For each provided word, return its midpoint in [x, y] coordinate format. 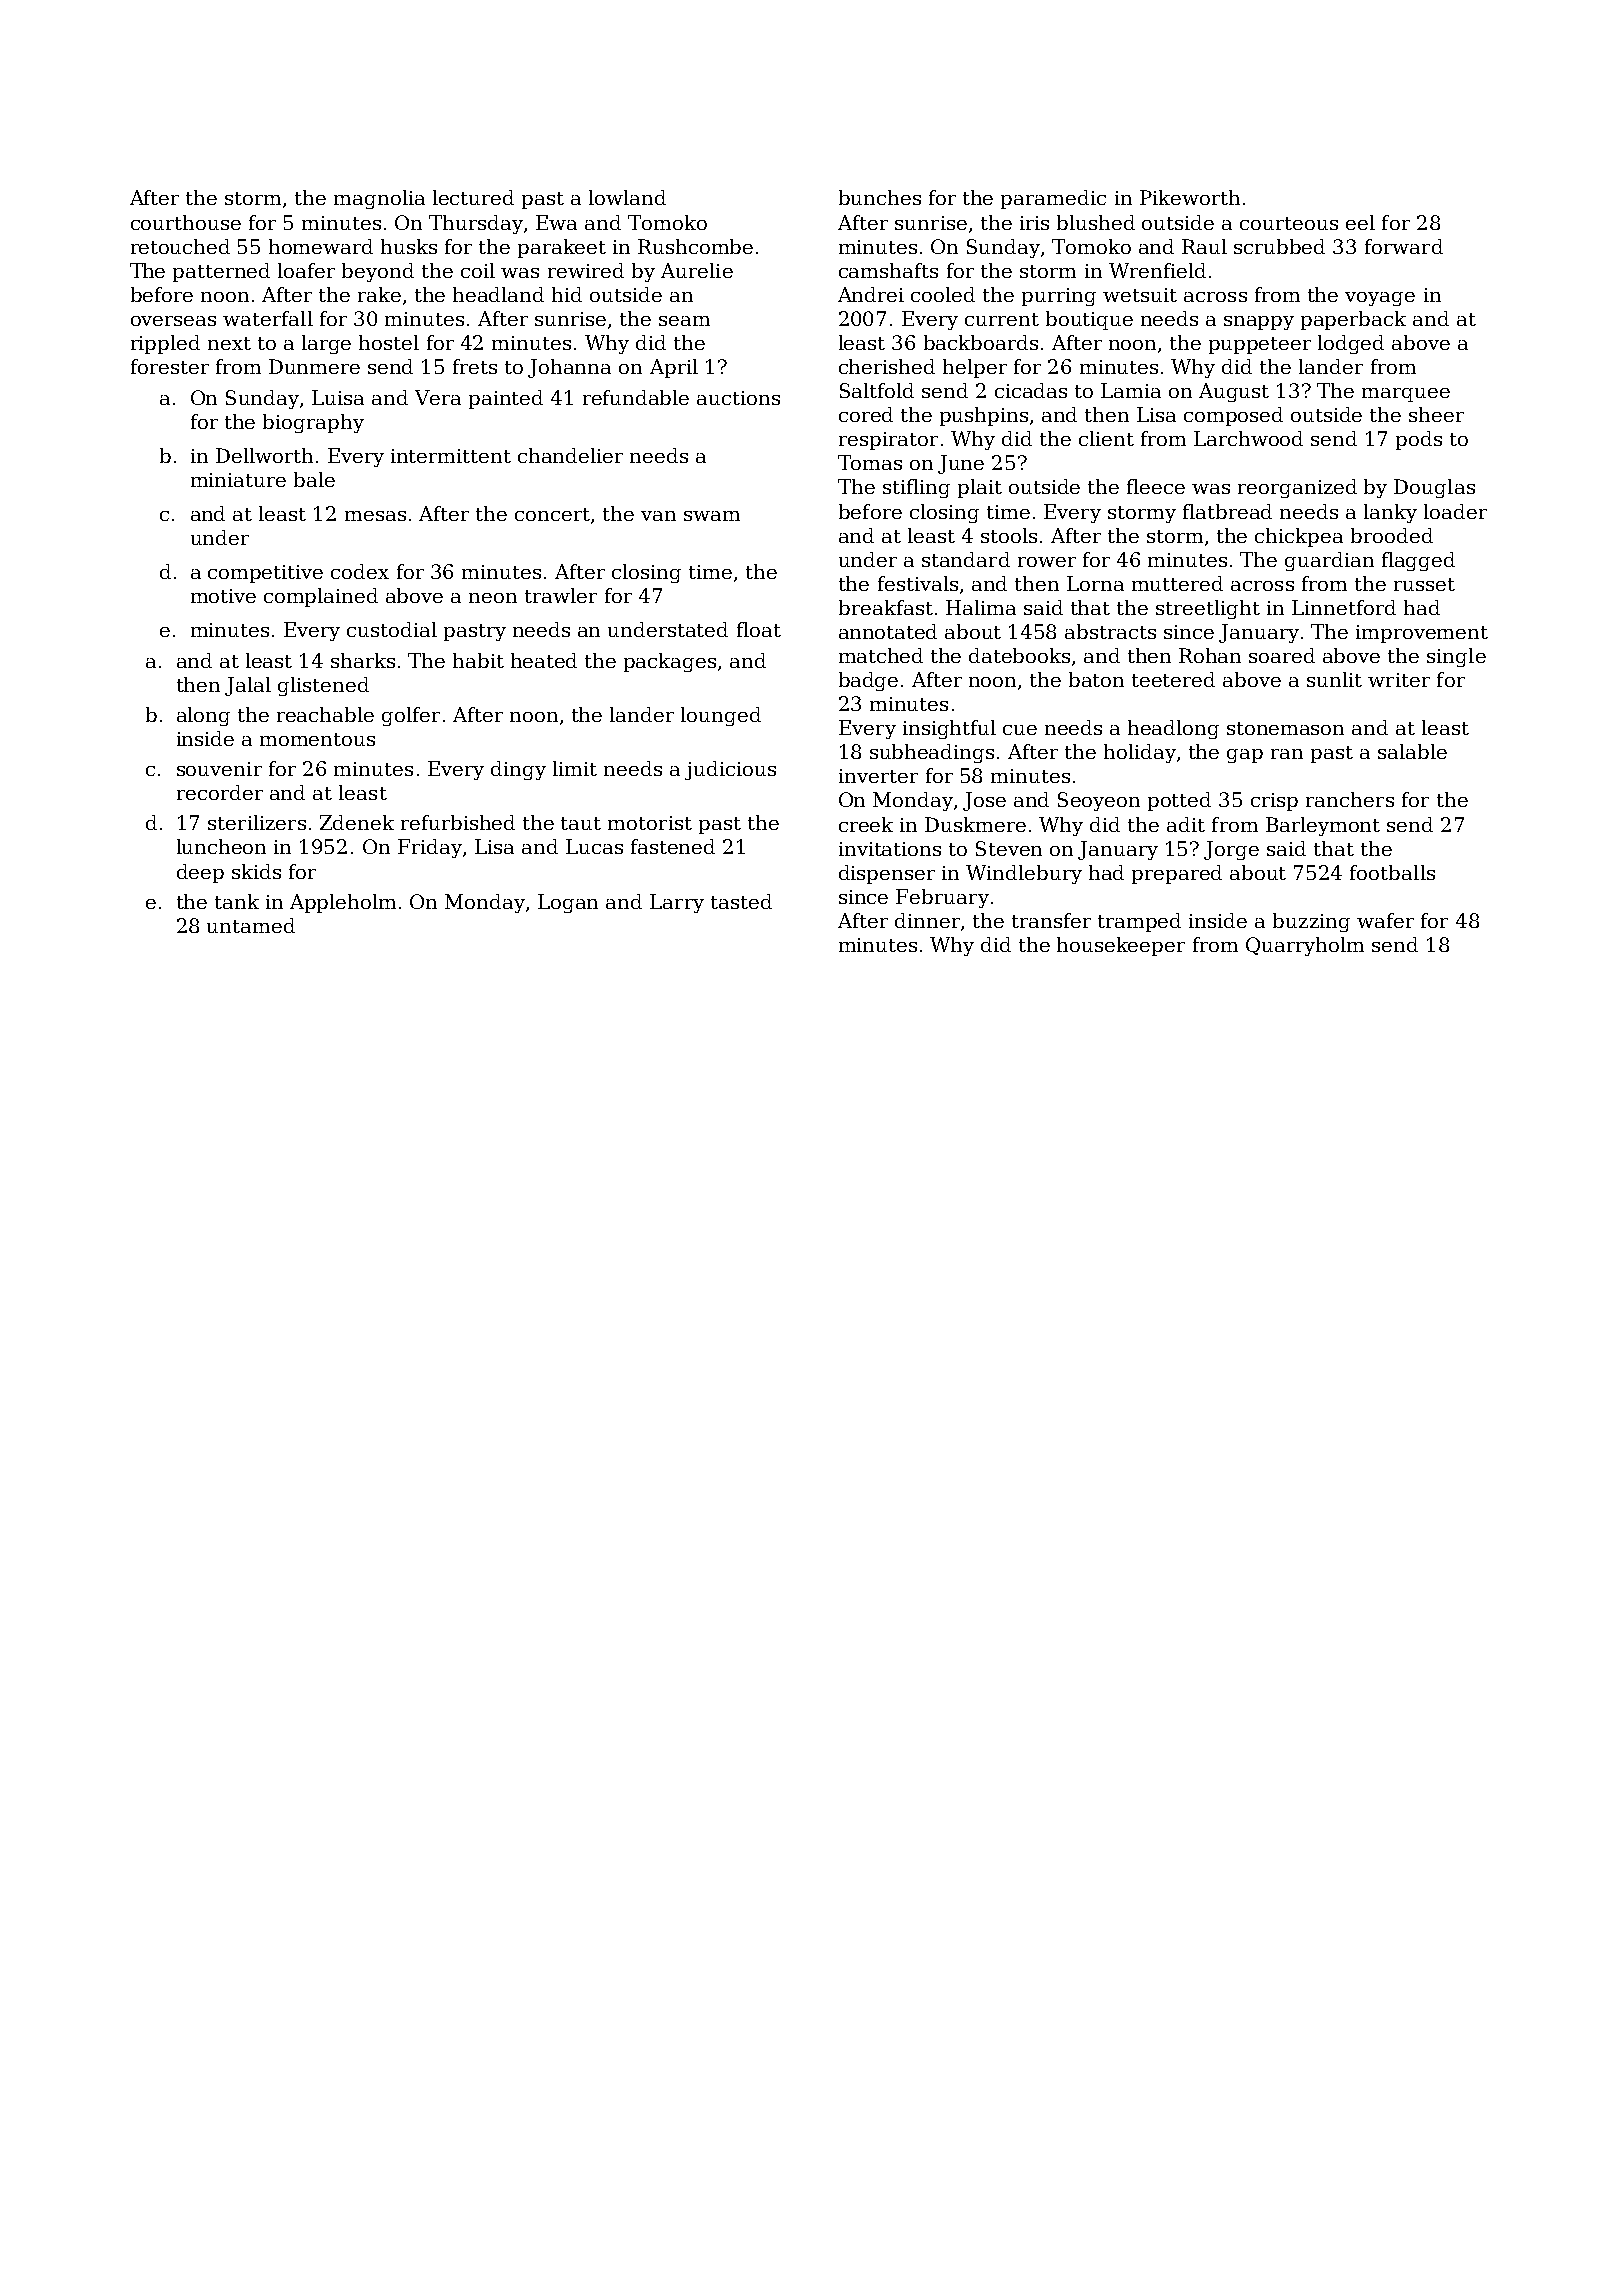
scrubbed [1279, 246]
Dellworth [264, 455]
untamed [251, 925]
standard [966, 559]
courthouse [186, 222]
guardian [1329, 561]
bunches [880, 197]
